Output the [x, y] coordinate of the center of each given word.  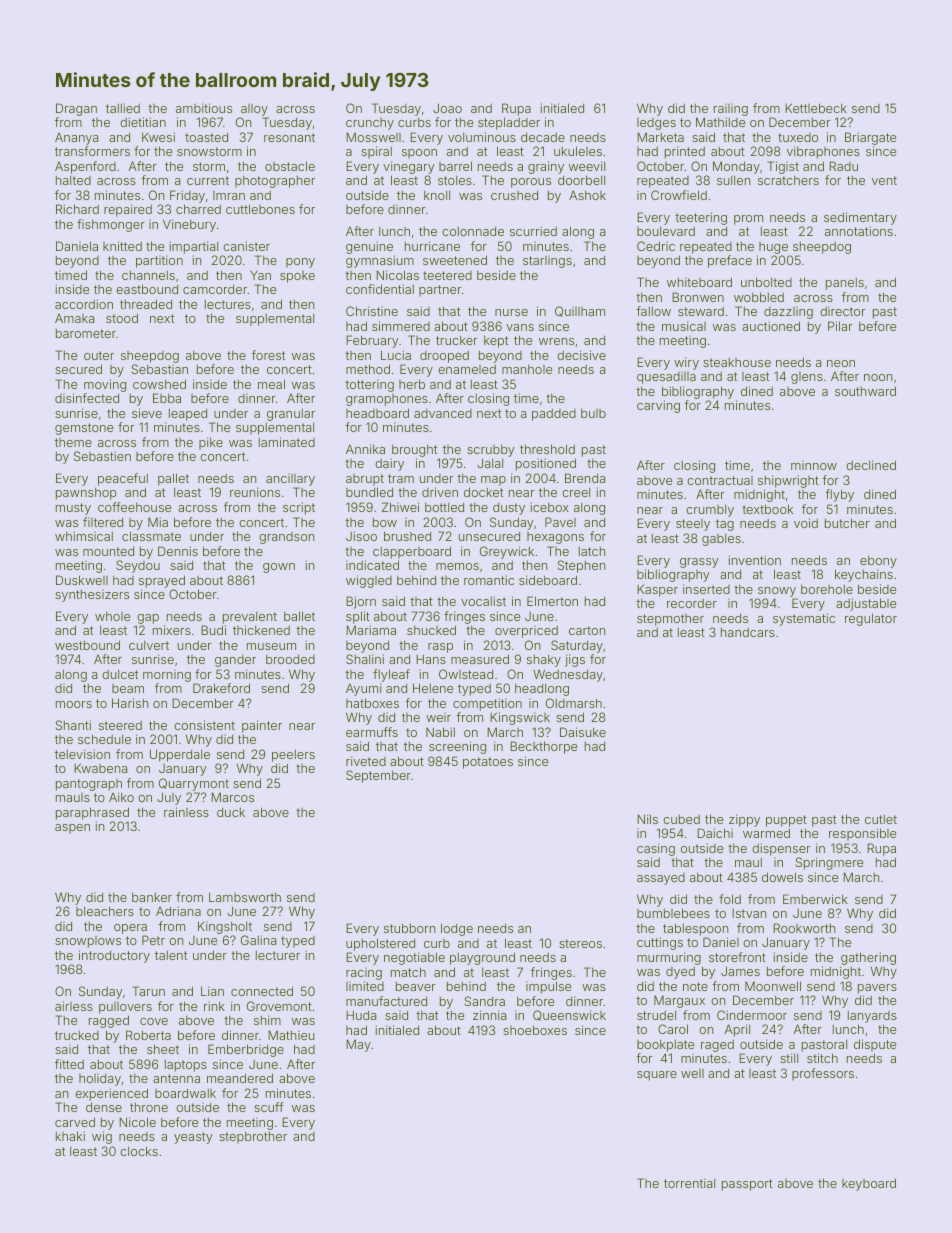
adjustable [866, 604]
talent [171, 955]
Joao [447, 108]
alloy [254, 110]
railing [731, 110]
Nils [647, 819]
